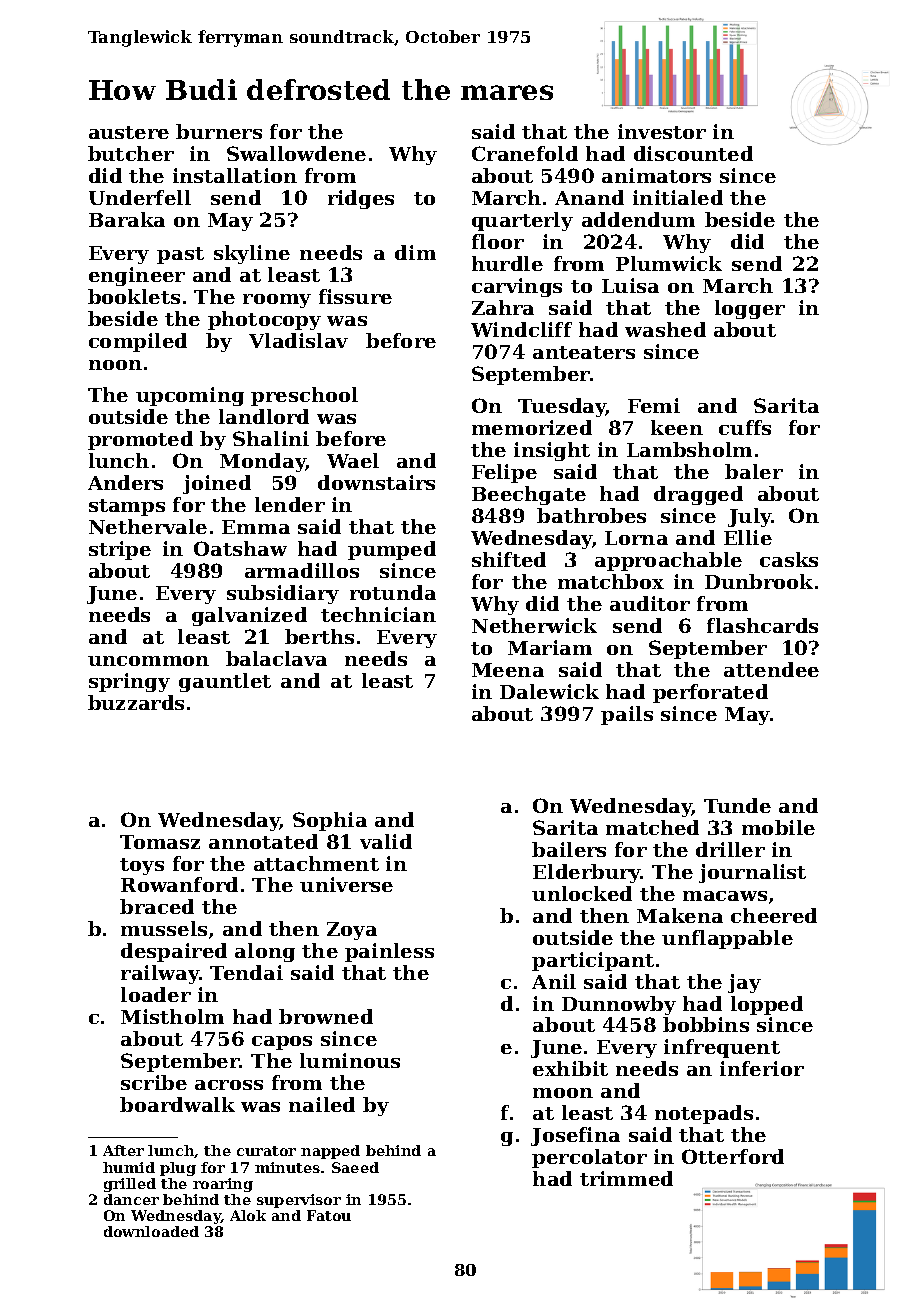 The height and width of the screenshot is (1316, 908). What do you see at coordinates (329, 1215) in the screenshot?
I see `Fatou` at bounding box center [329, 1215].
